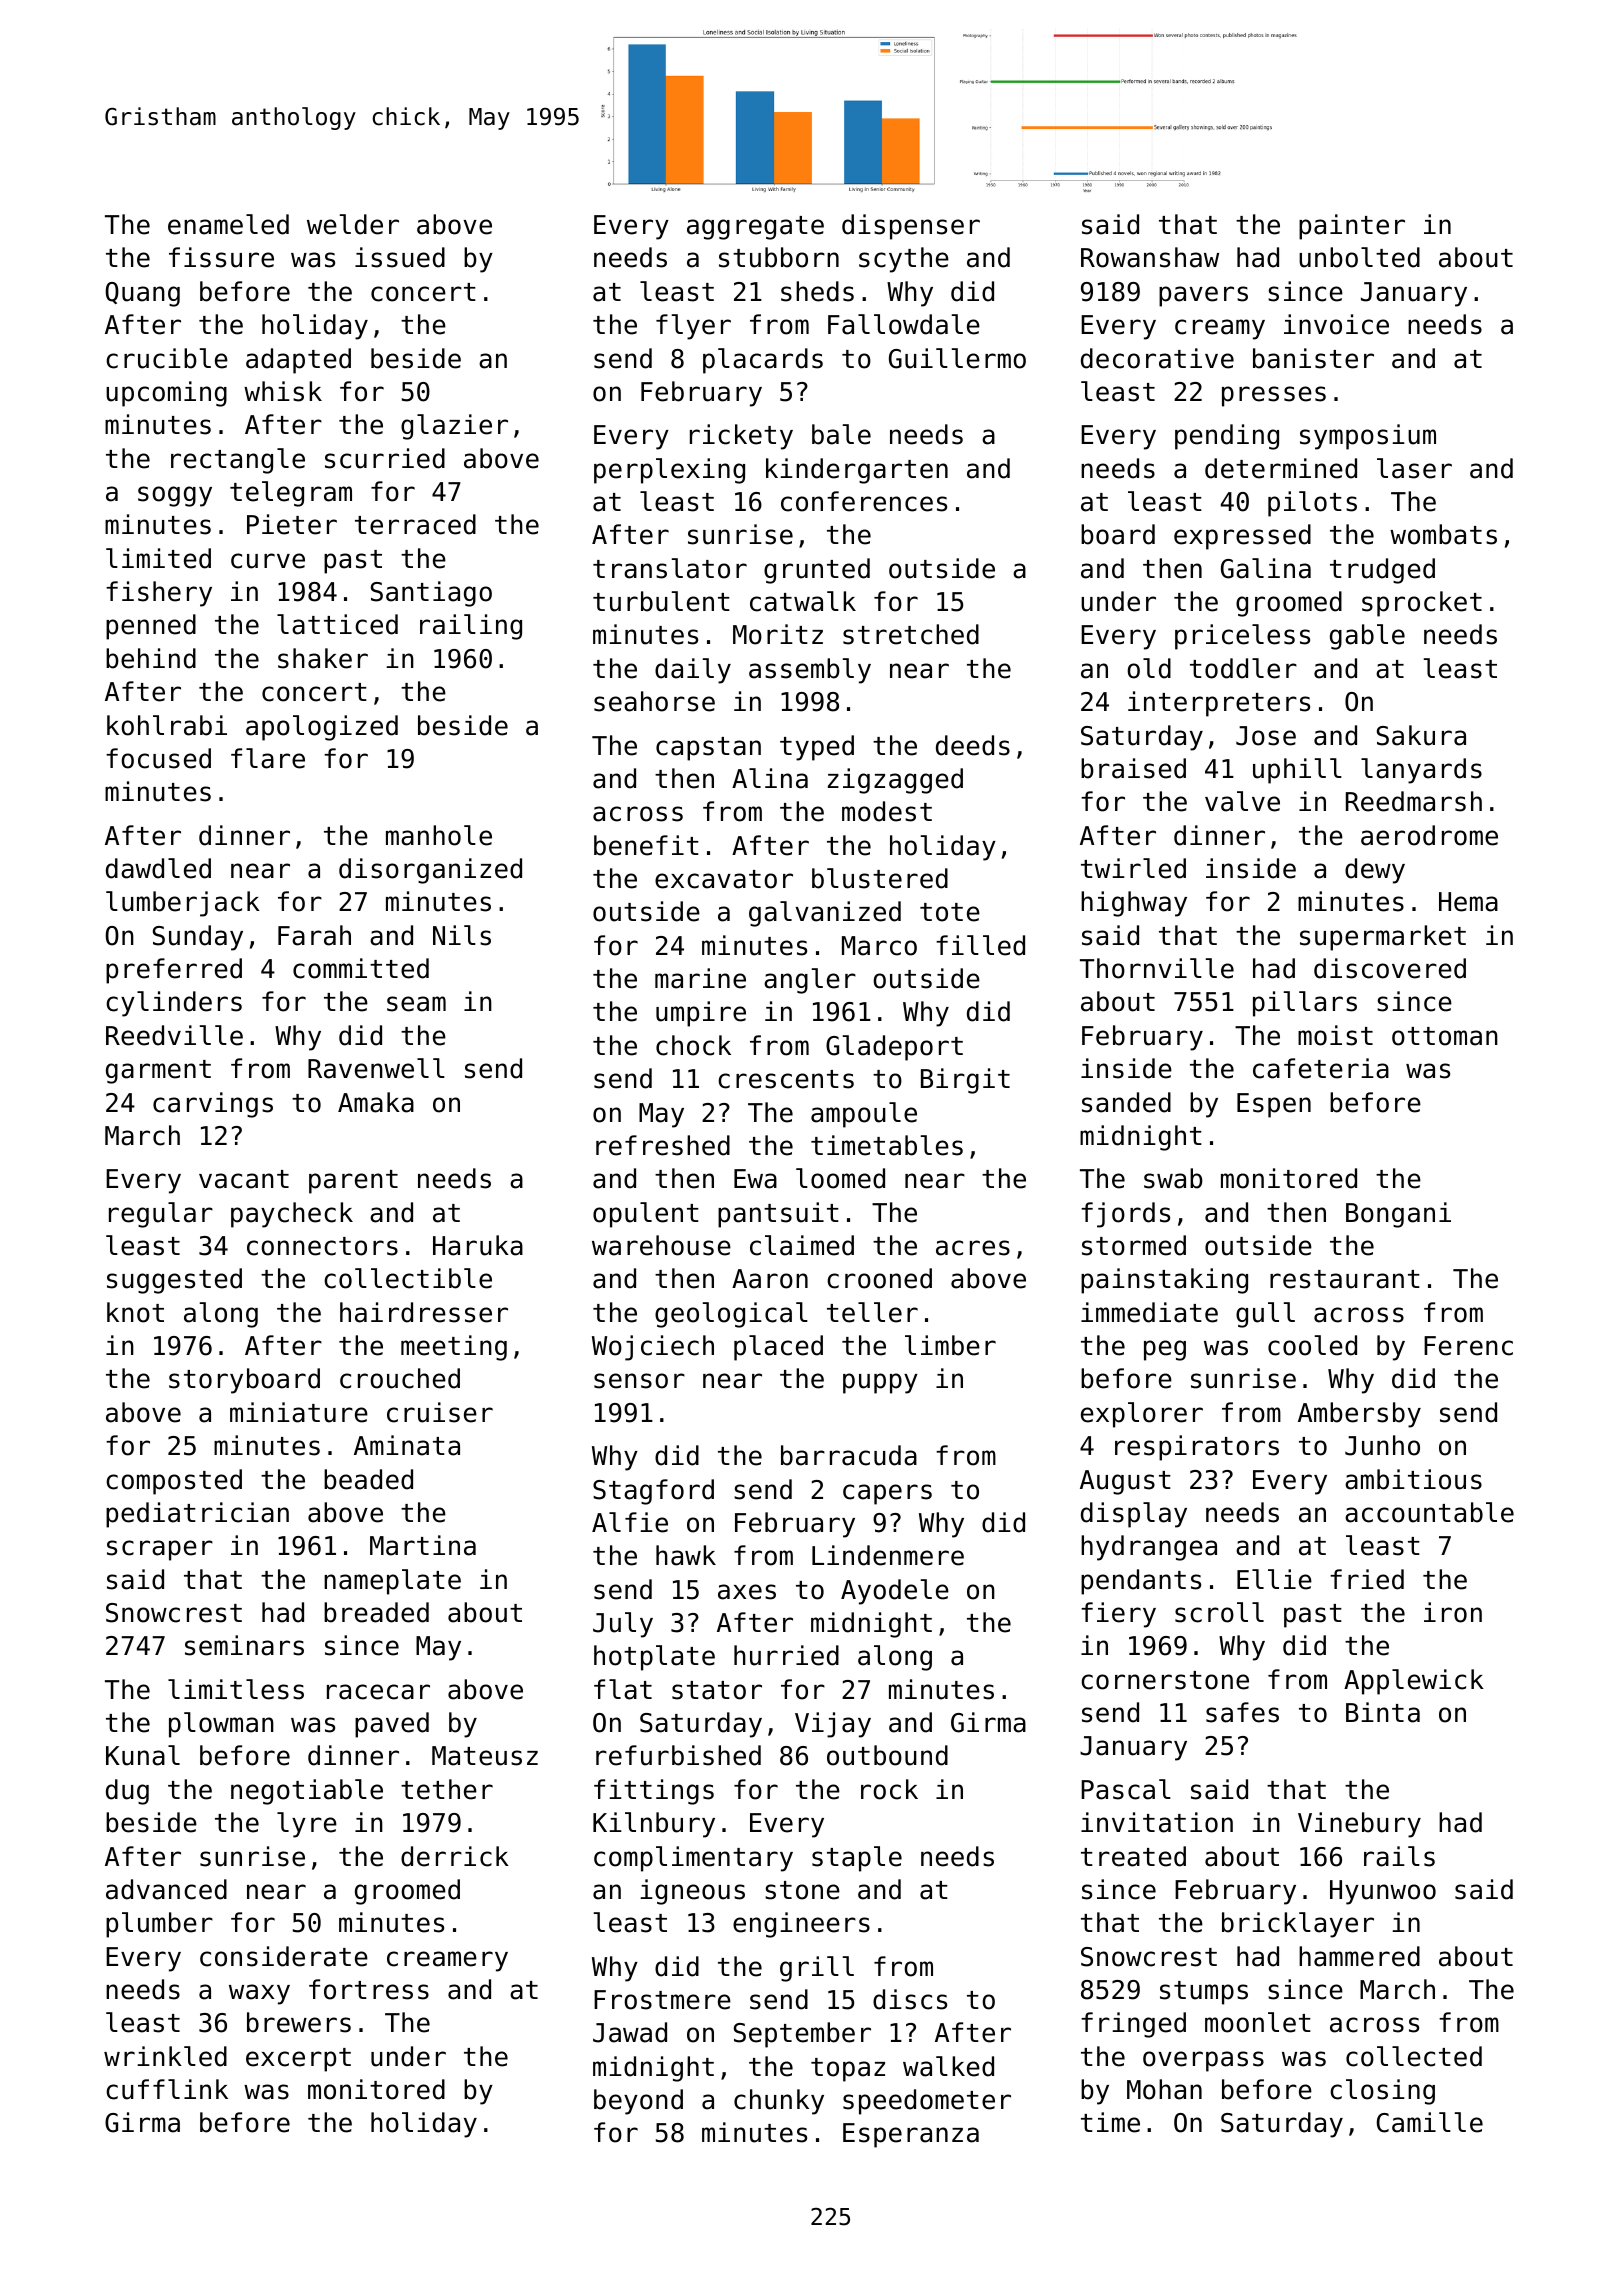 This document has height=2292, width=1620. Describe the element at coordinates (833, 1725) in the document. I see `Vijay` at that location.
